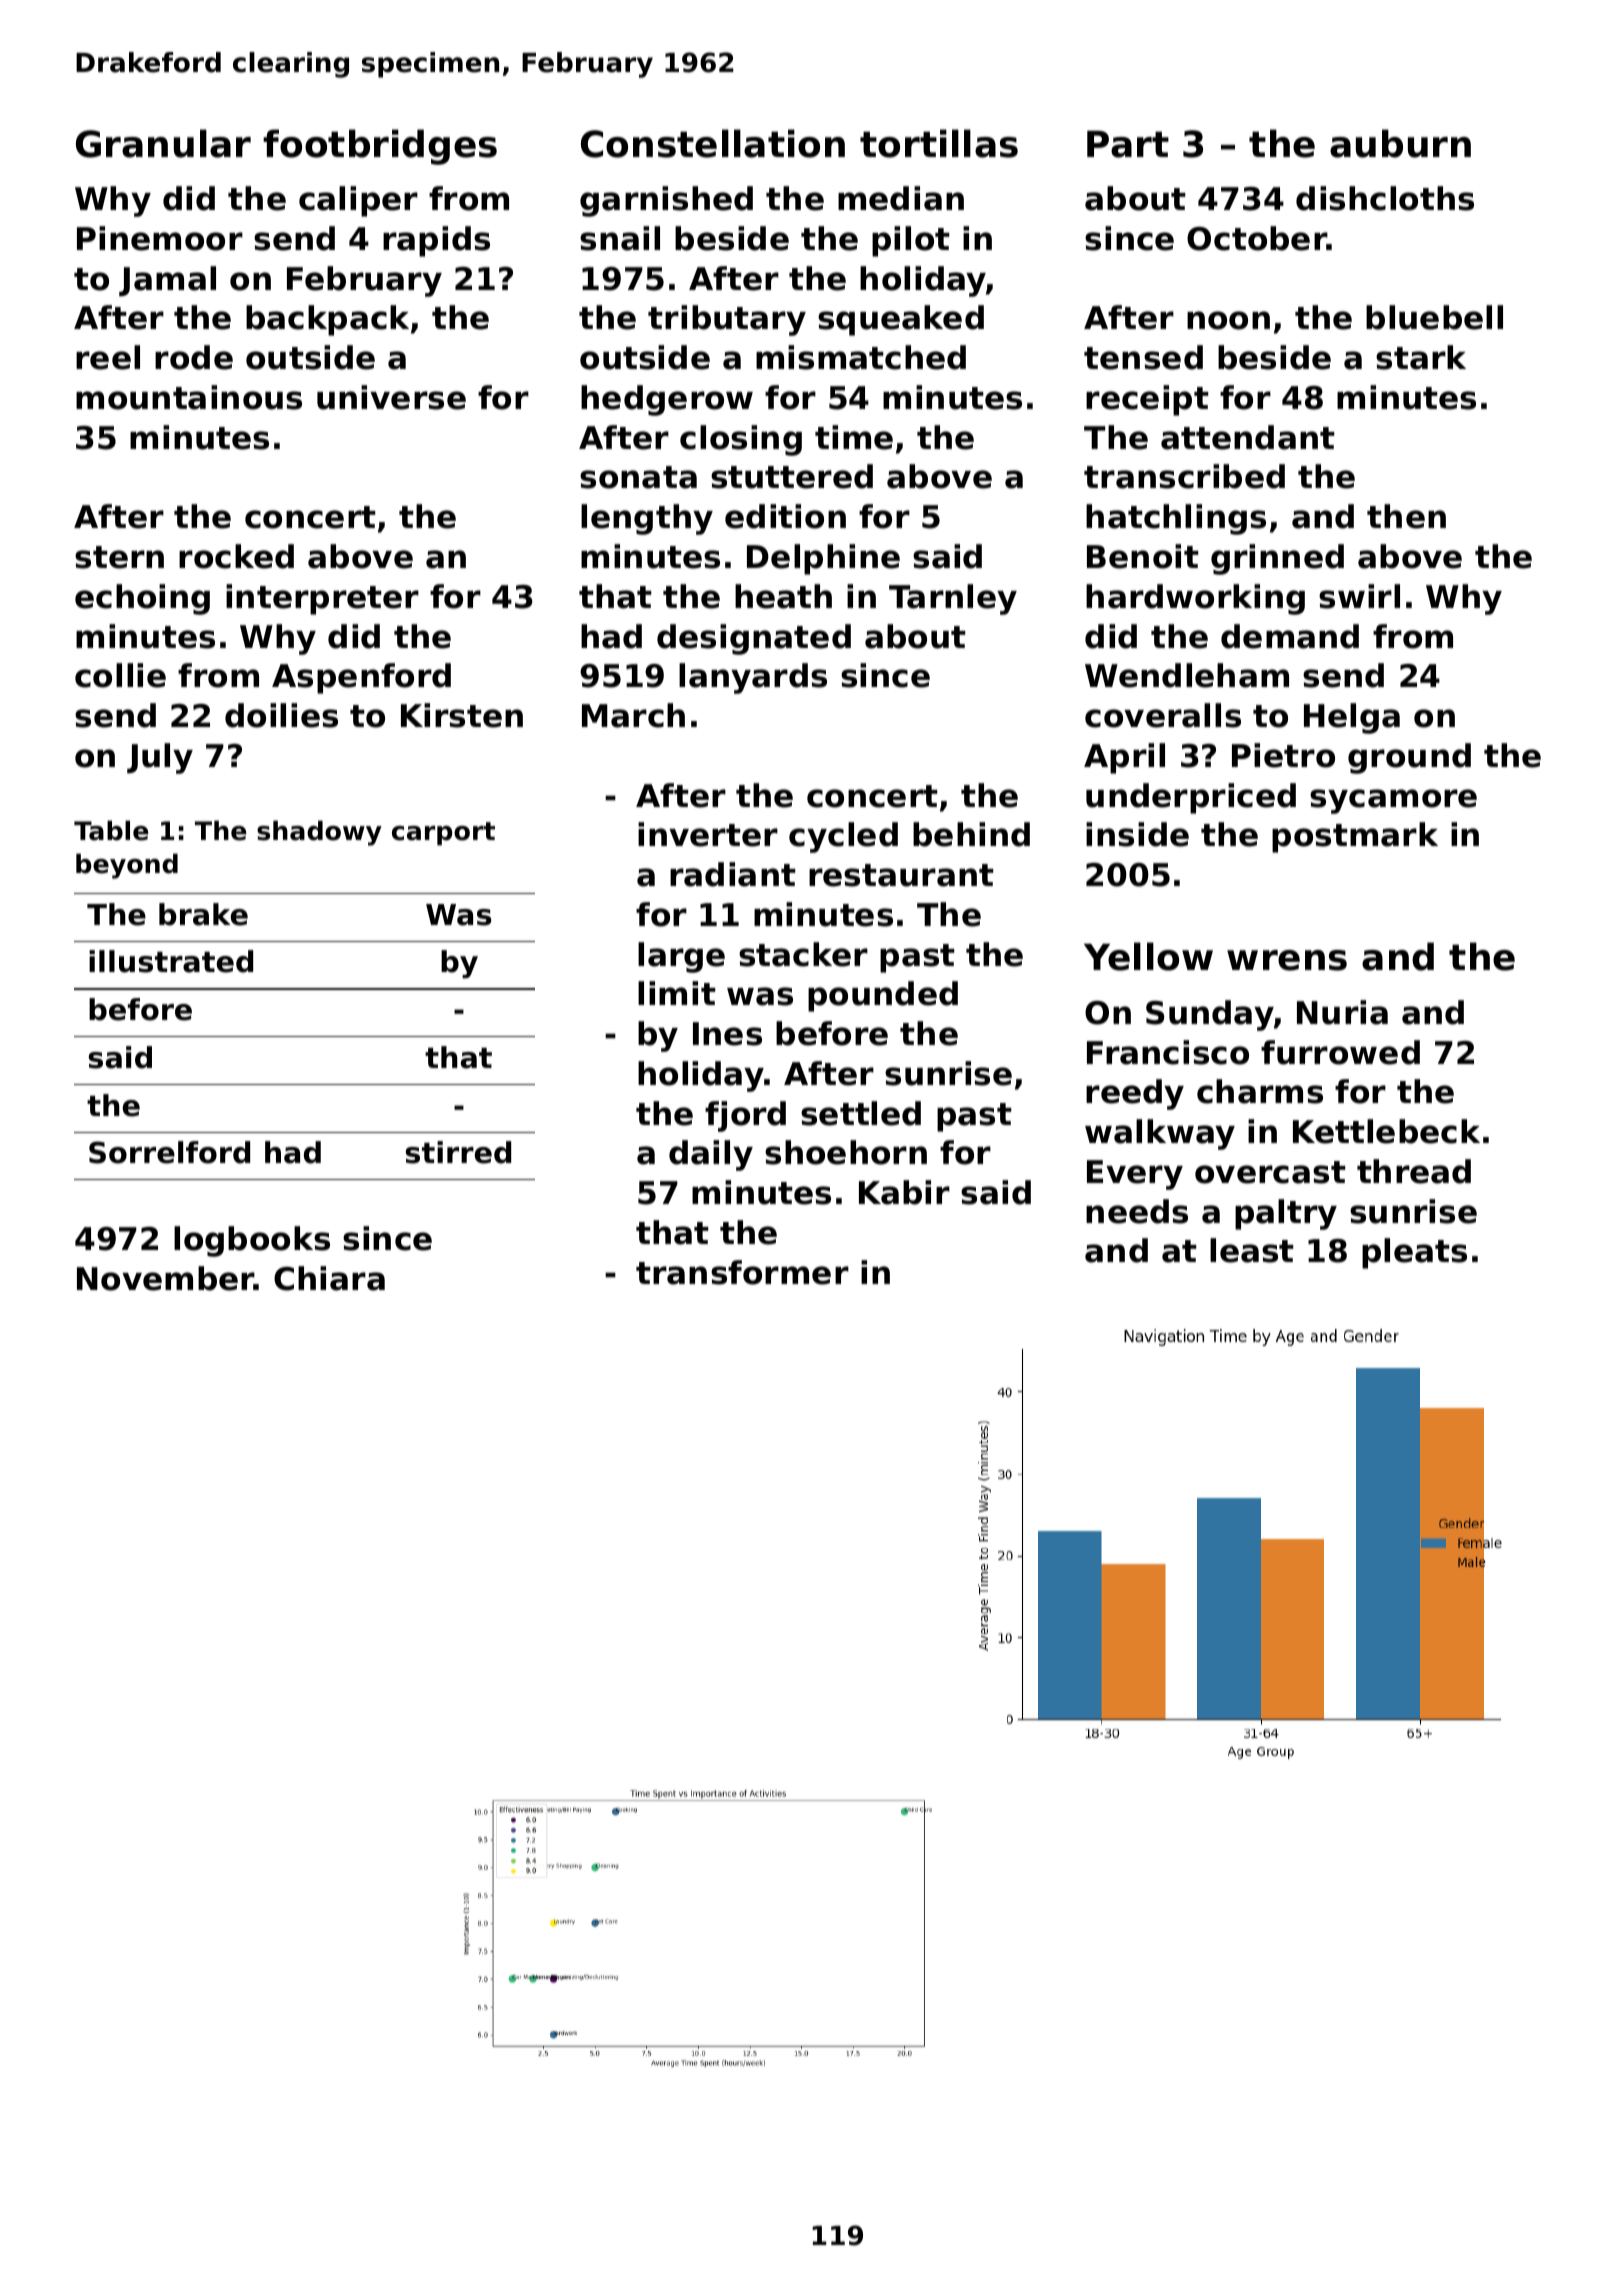 The image size is (1620, 2292). What do you see at coordinates (742, 1272) in the screenshot?
I see `transformer` at bounding box center [742, 1272].
